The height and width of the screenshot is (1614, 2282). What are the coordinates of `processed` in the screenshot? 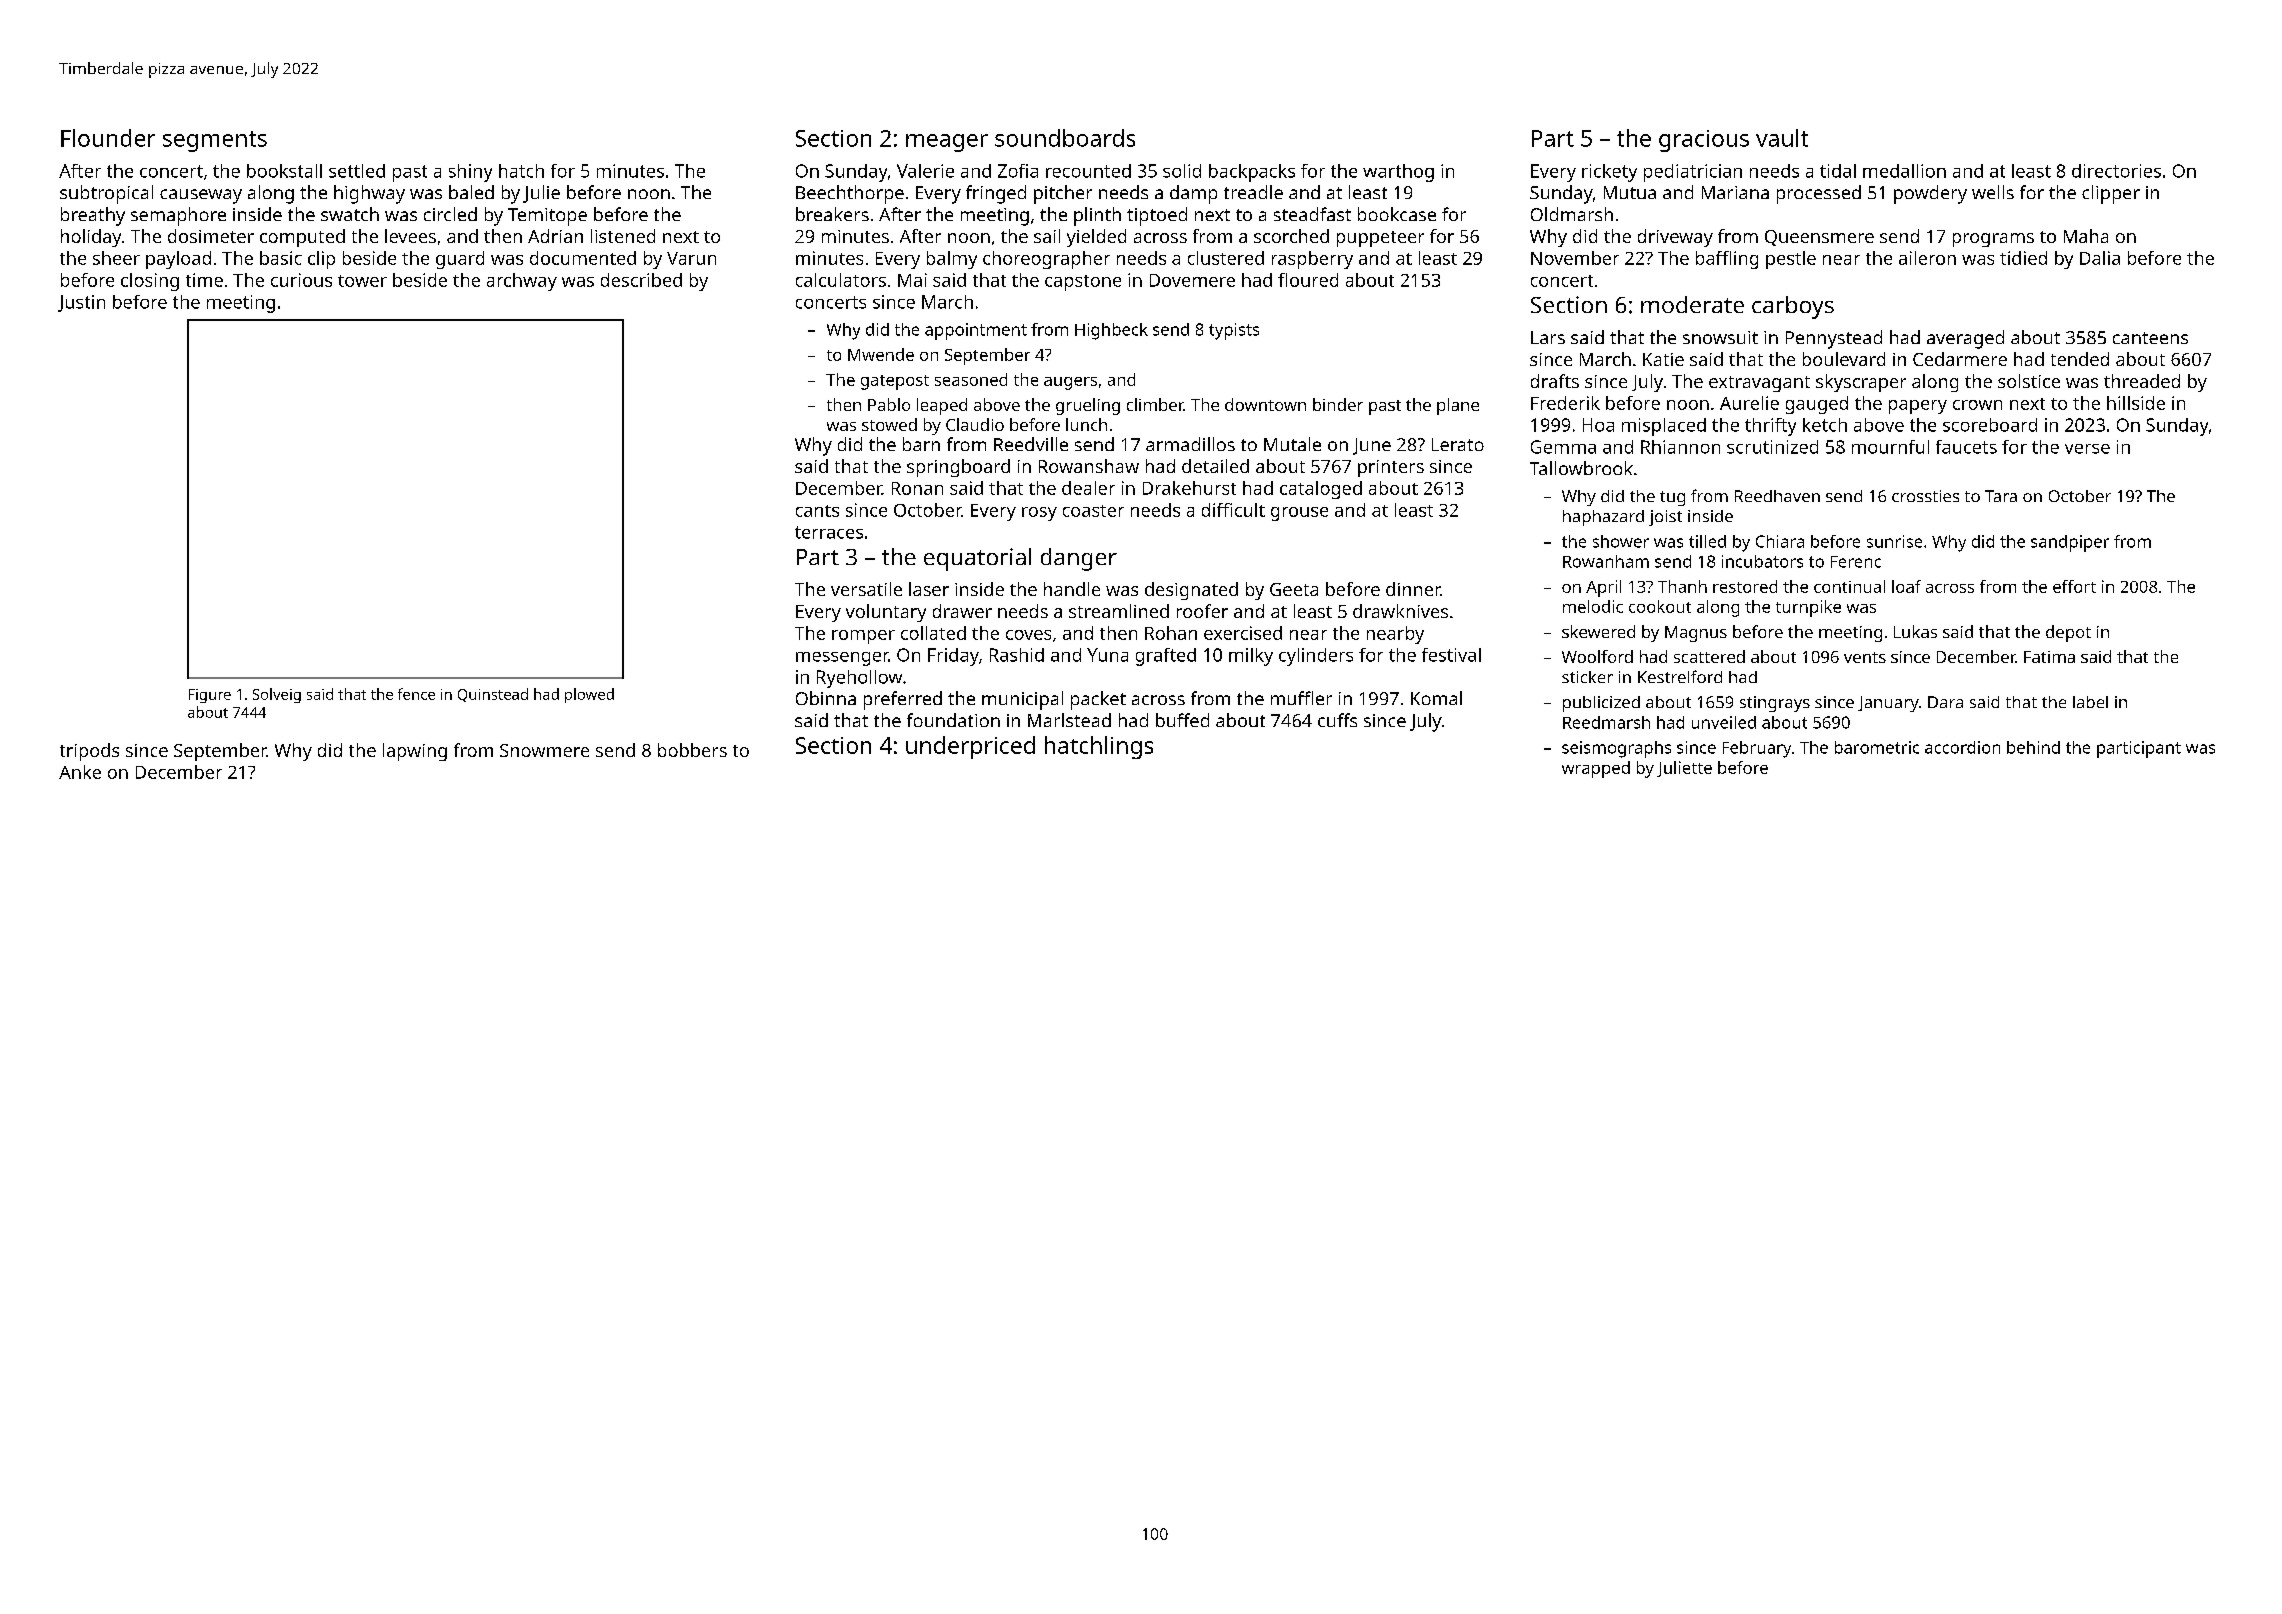 It's located at (1819, 194).
